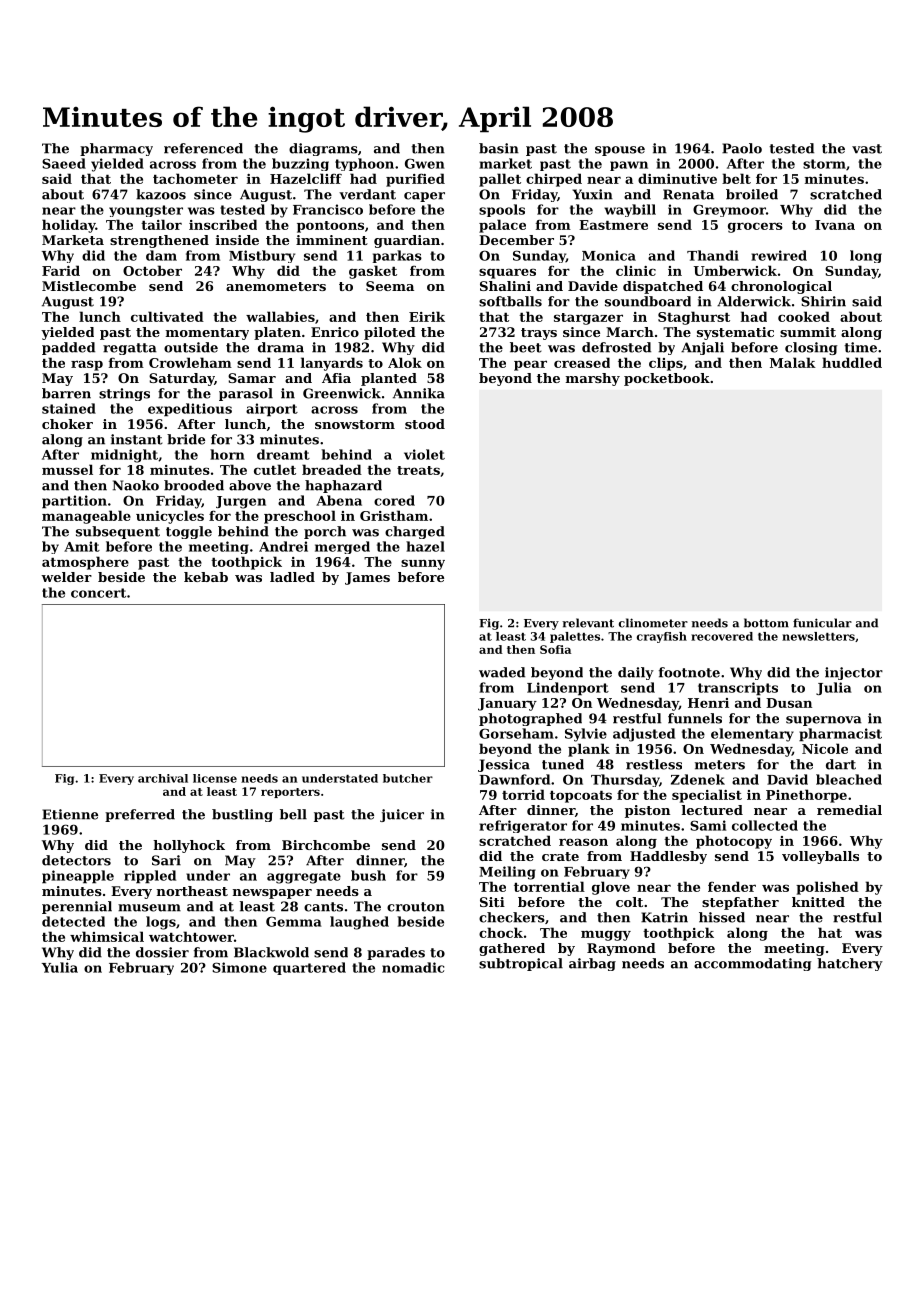 The width and height of the screenshot is (924, 1308). I want to click on mussel, so click(67, 469).
